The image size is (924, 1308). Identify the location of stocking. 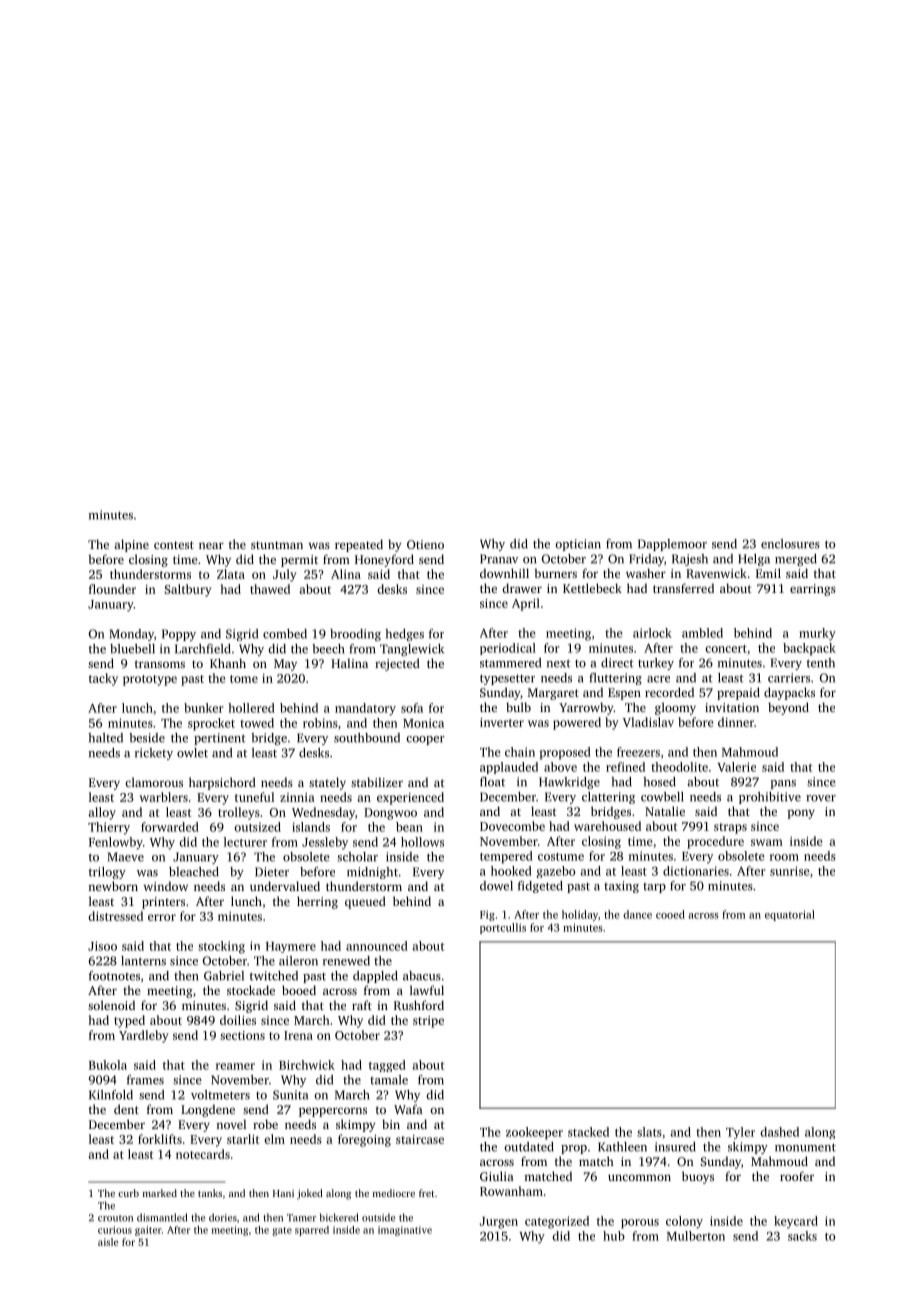
(221, 947).
